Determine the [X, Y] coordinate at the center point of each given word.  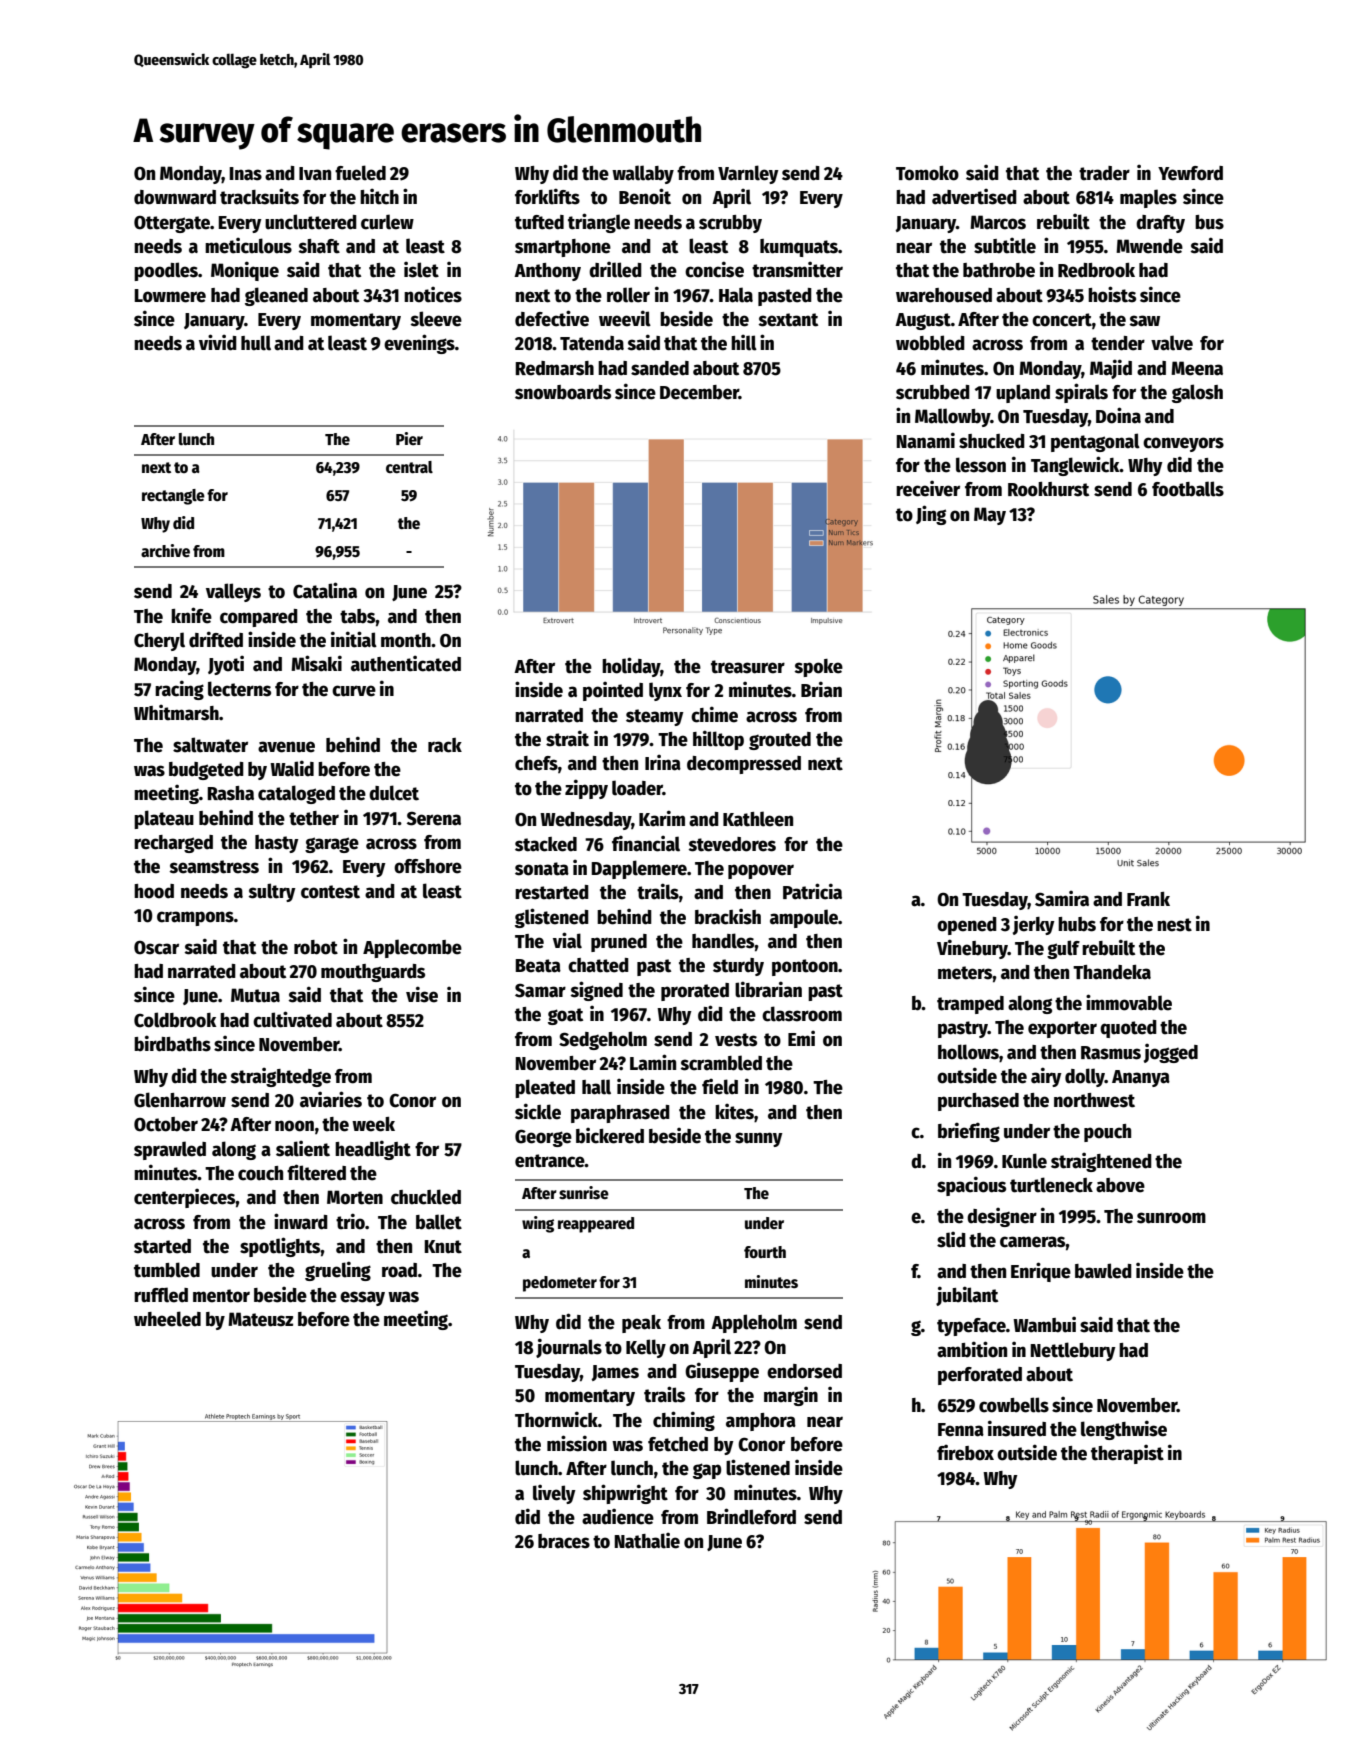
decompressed [744, 765]
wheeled [167, 1319]
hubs [1077, 924]
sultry [272, 892]
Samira [1062, 898]
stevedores [732, 844]
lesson [981, 465]
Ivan [315, 174]
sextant [788, 320]
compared [259, 618]
